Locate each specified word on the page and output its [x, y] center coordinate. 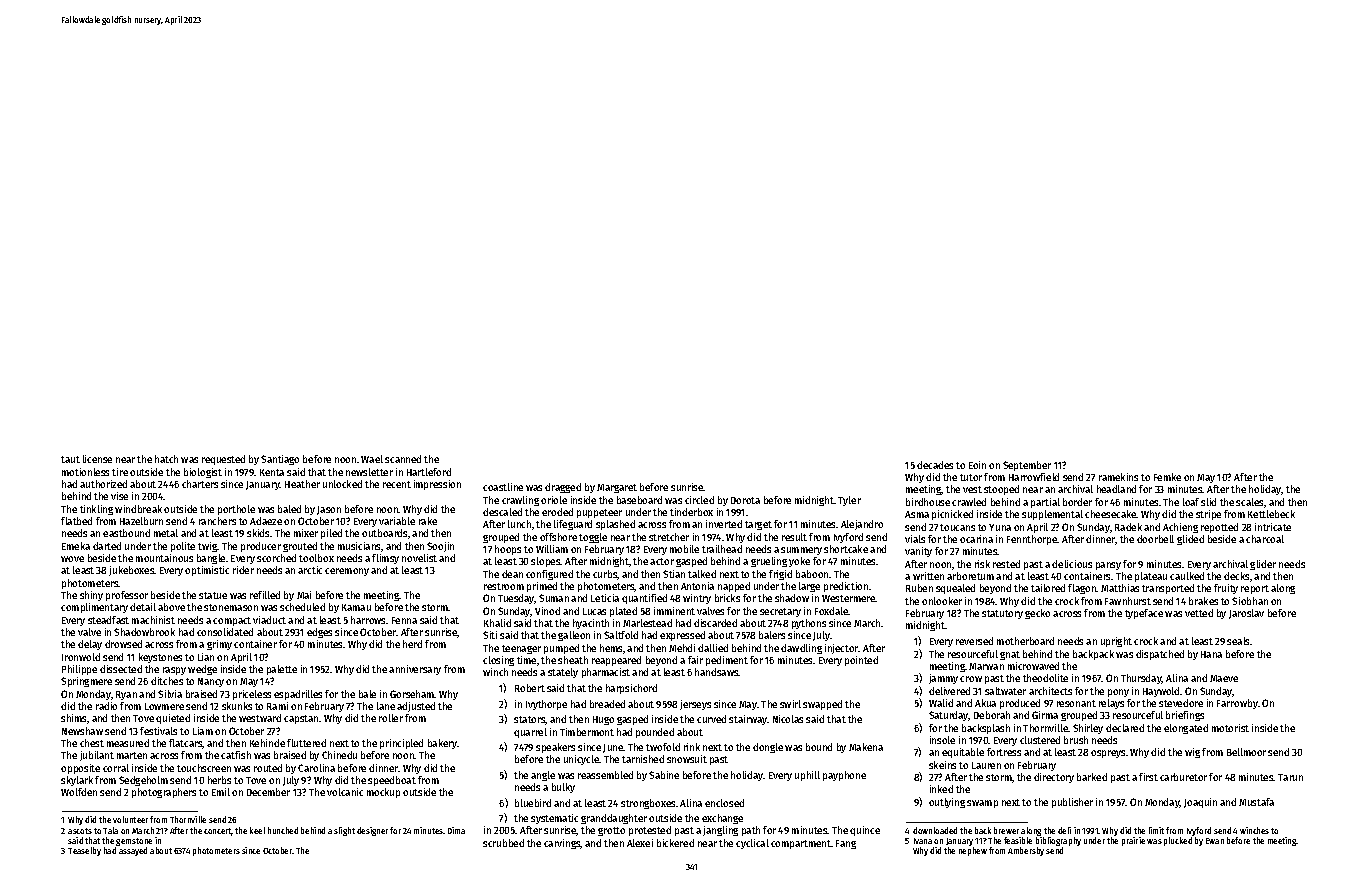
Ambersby [1026, 851]
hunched [283, 830]
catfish [236, 755]
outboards [384, 533]
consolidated [225, 632]
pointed [861, 661]
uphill [807, 776]
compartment [801, 844]
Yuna [1000, 527]
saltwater [1005, 691]
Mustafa [1256, 802]
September [1027, 466]
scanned [403, 459]
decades [935, 465]
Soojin [440, 547]
